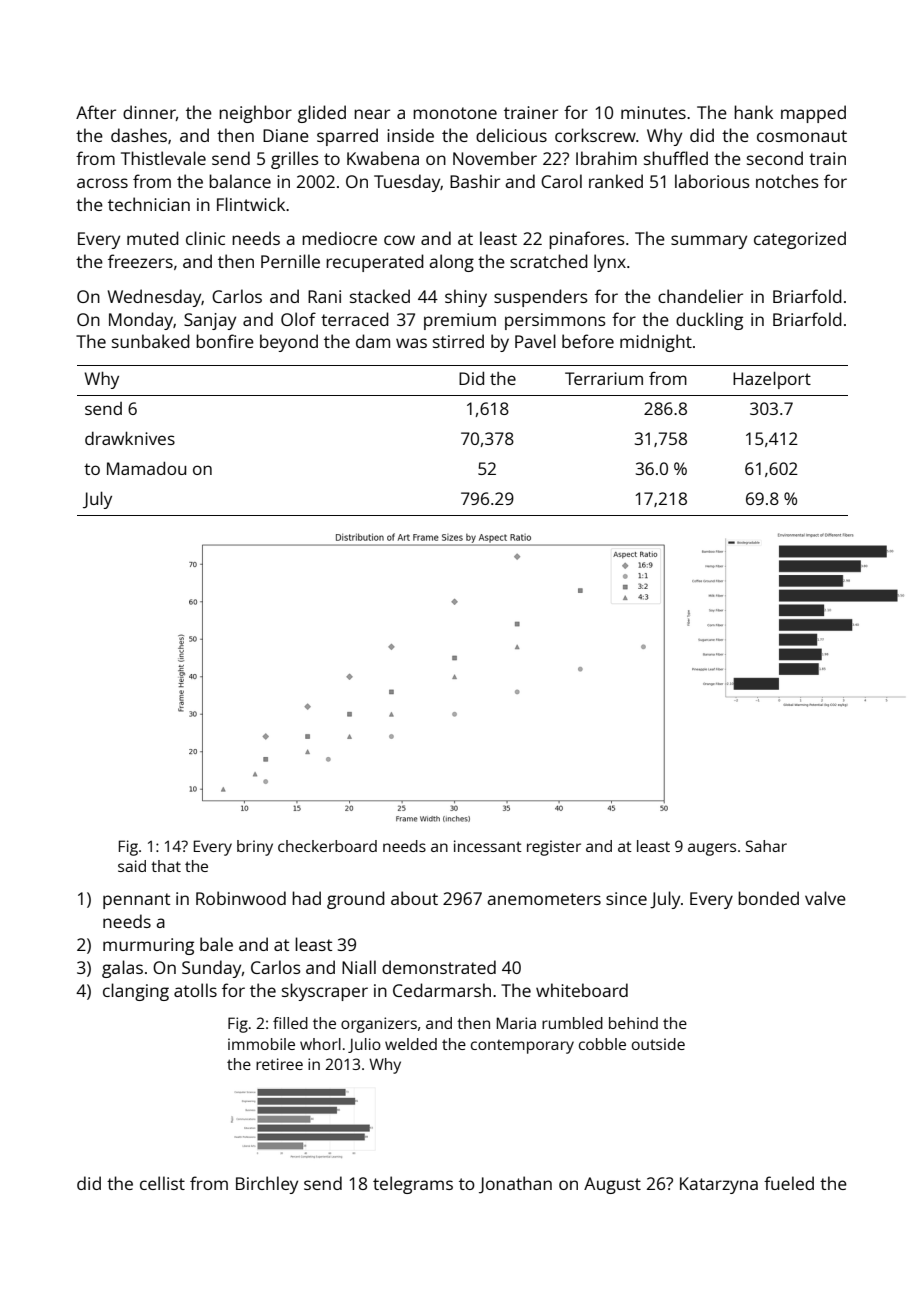 Image resolution: width=924 pixels, height=1308 pixels. I want to click on telegrams, so click(413, 1185).
